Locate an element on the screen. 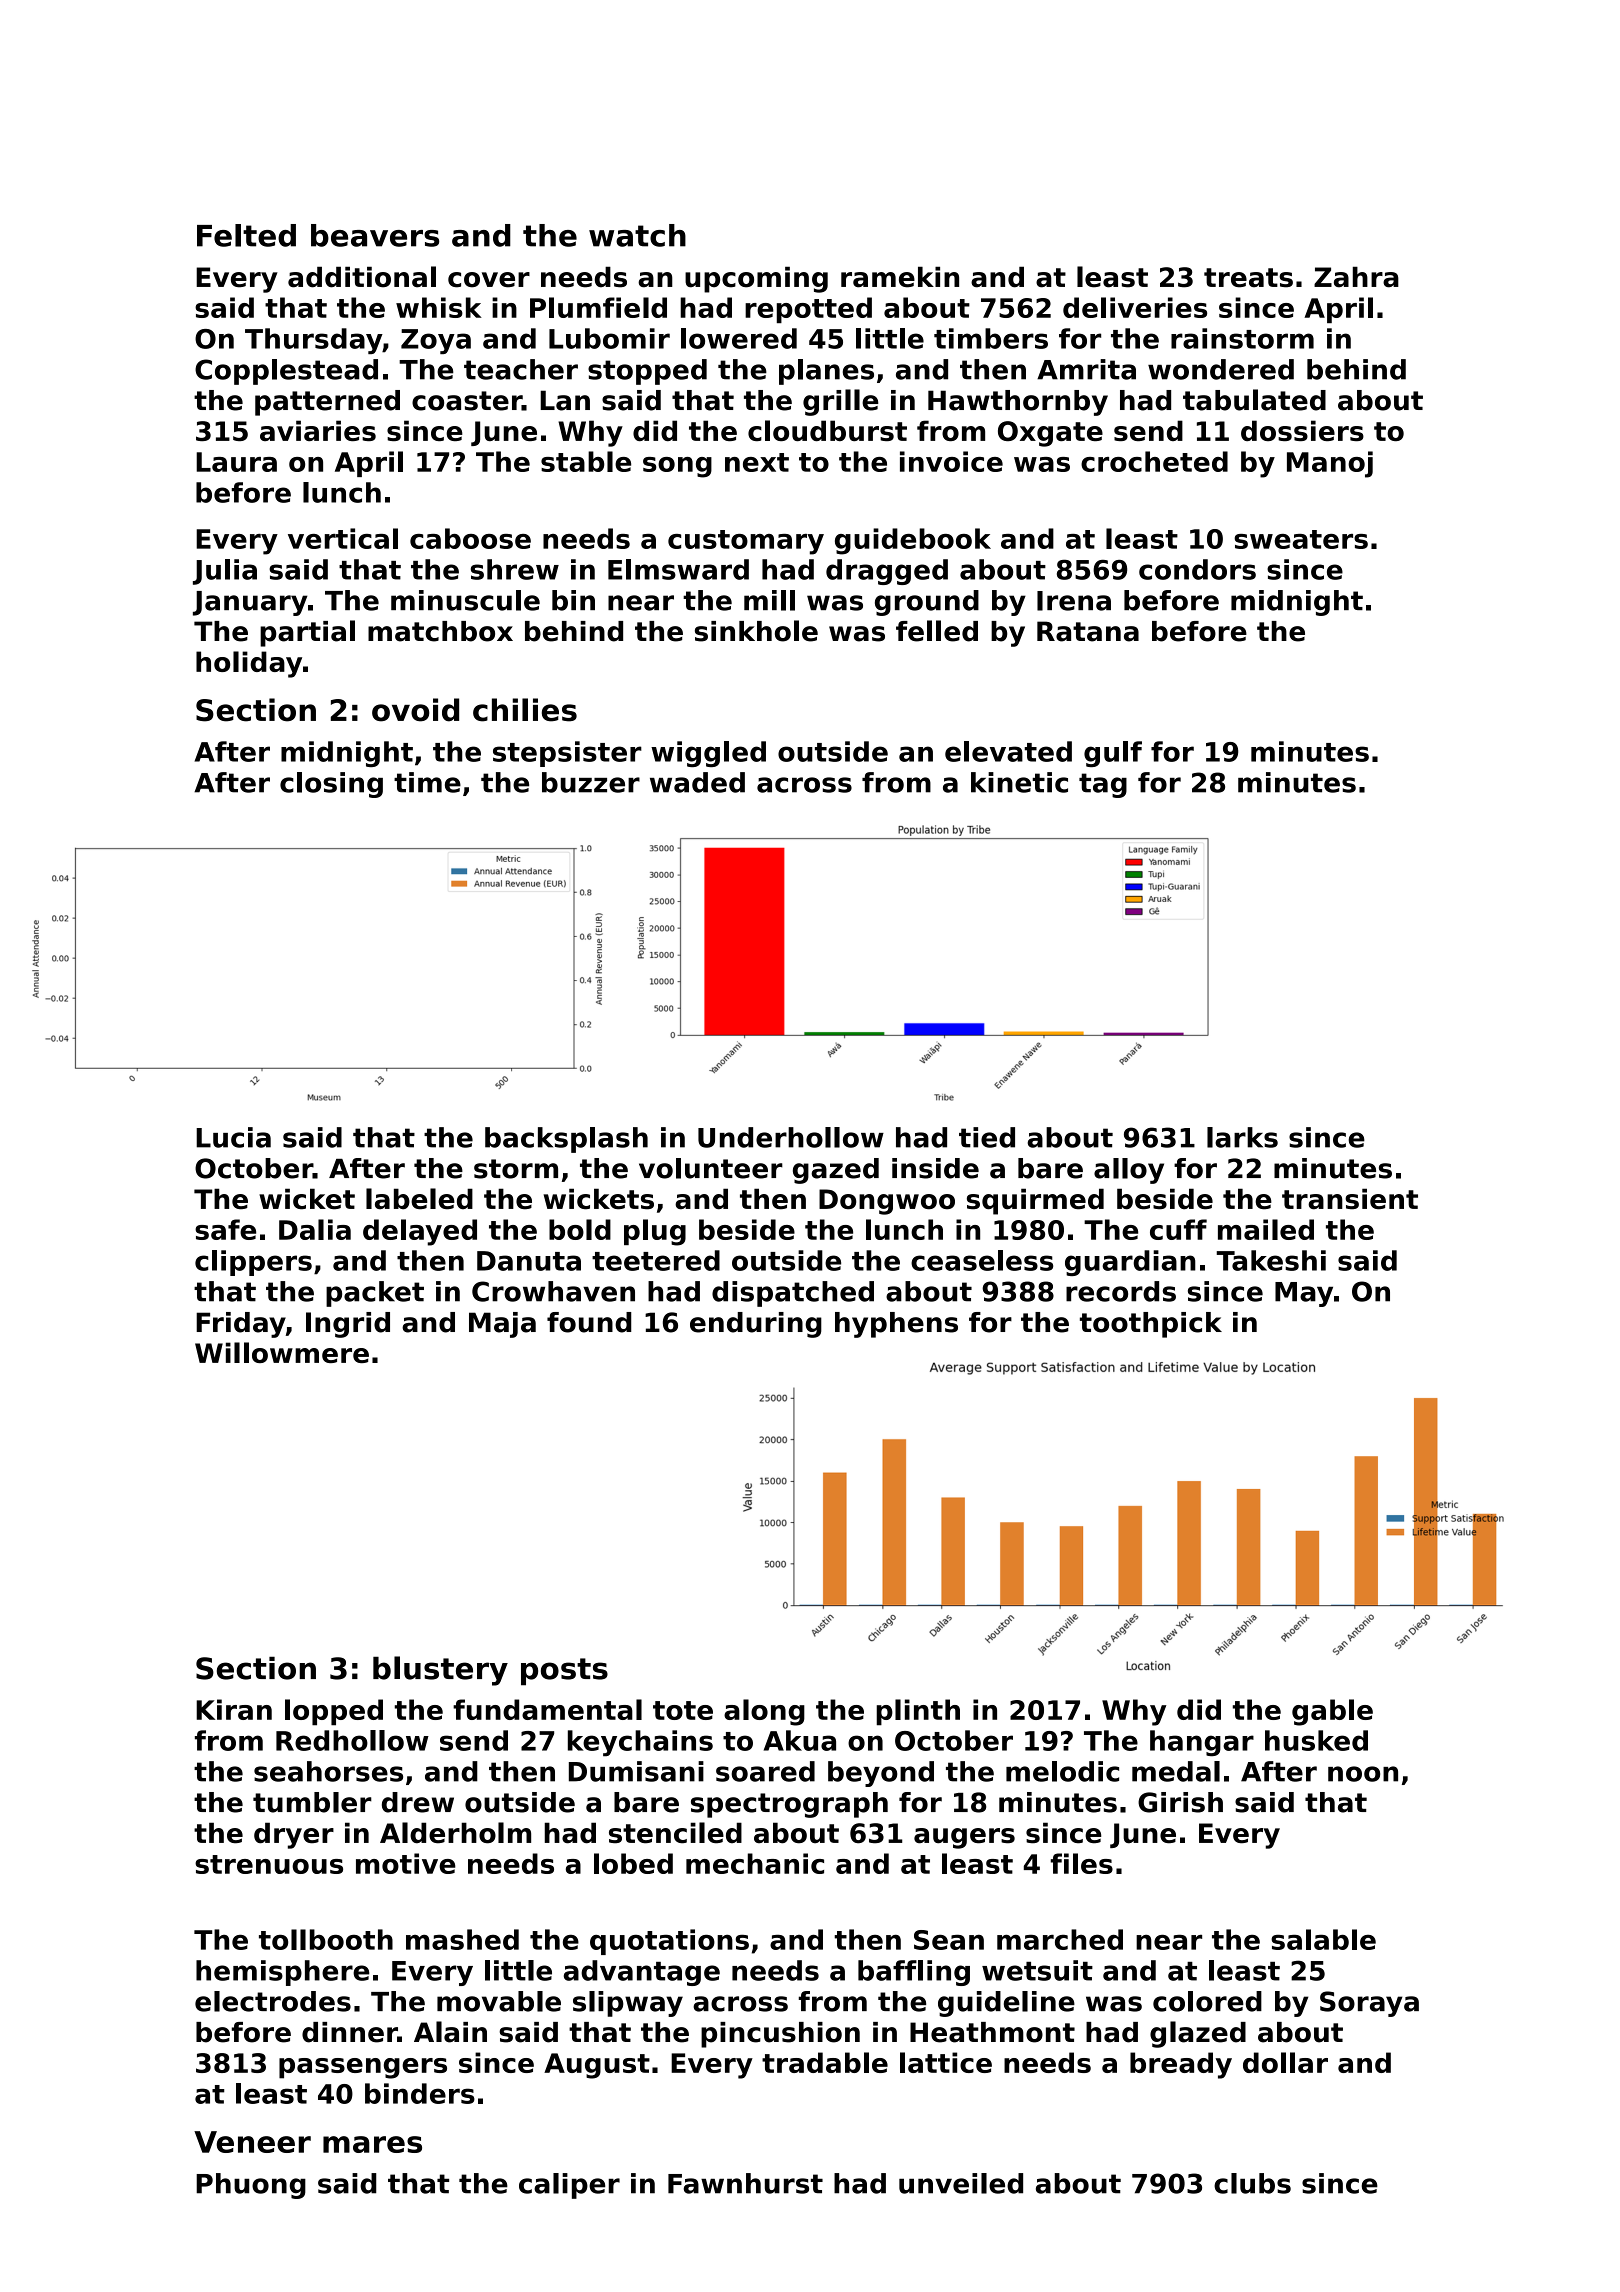 The image size is (1620, 2292). hemisphere is located at coordinates (283, 1973).
